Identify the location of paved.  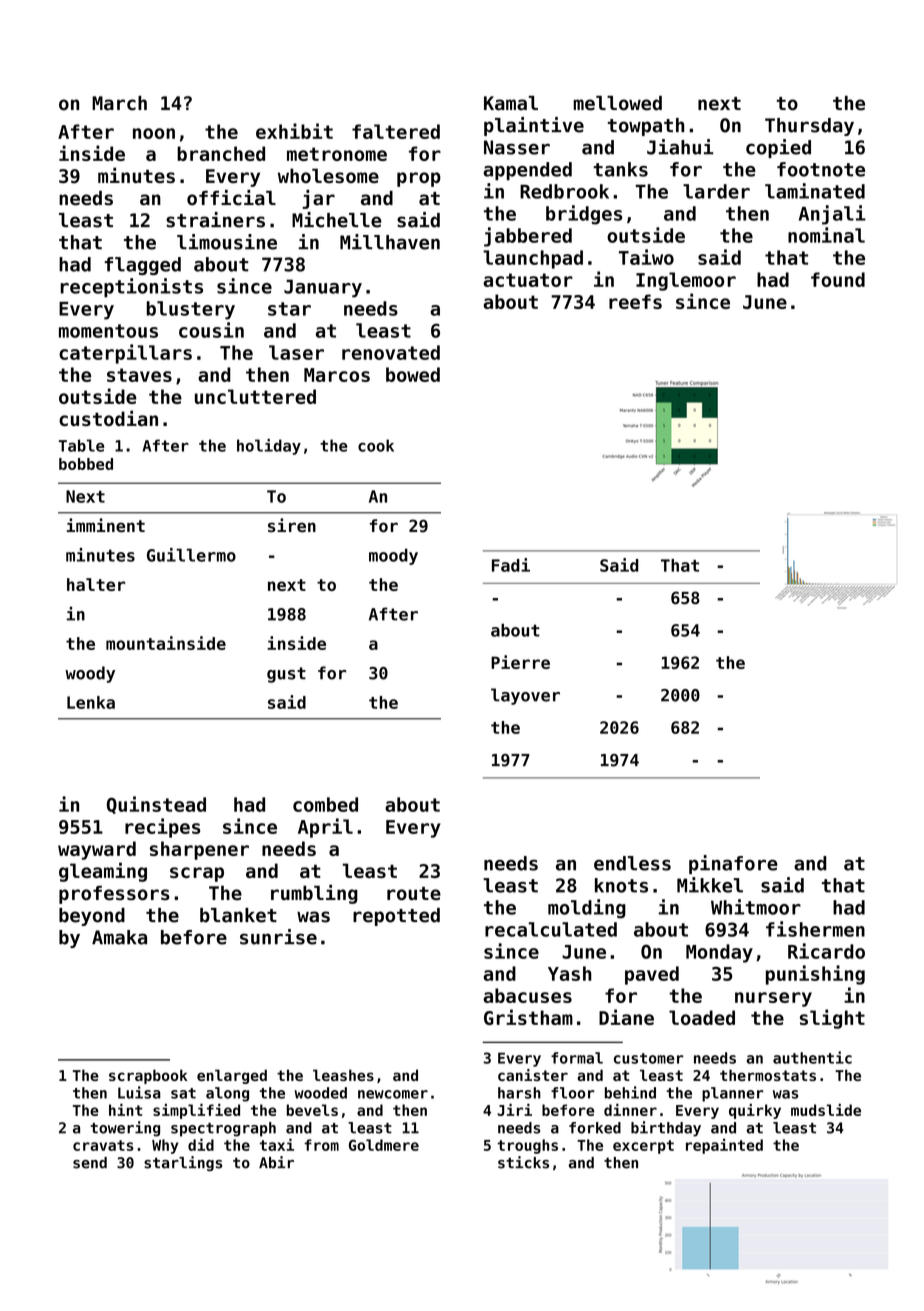
(652, 975).
